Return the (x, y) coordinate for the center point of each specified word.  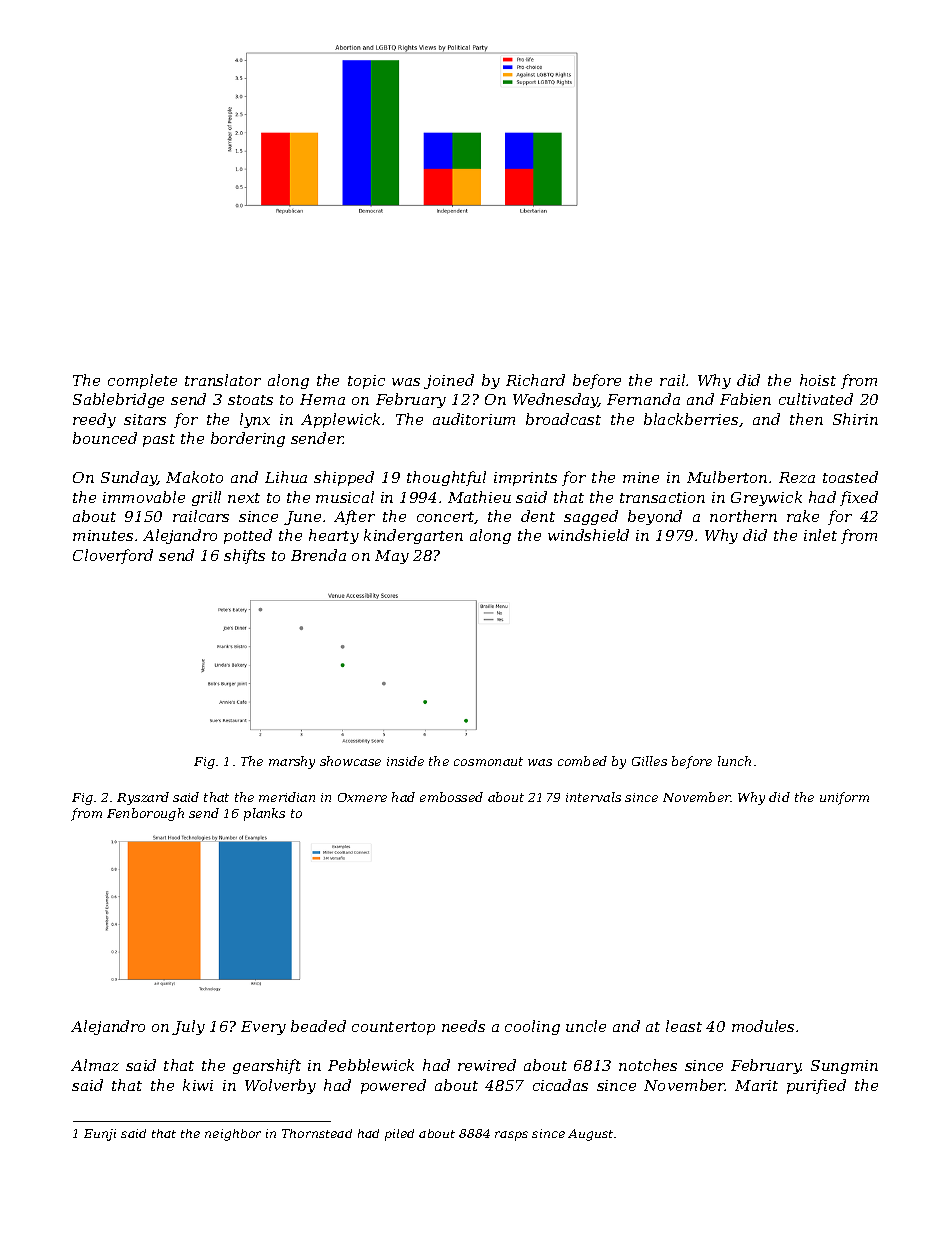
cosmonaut (488, 761)
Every (263, 1028)
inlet (820, 535)
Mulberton (727, 477)
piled (399, 1135)
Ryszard (143, 798)
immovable (144, 497)
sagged (591, 517)
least (684, 1026)
